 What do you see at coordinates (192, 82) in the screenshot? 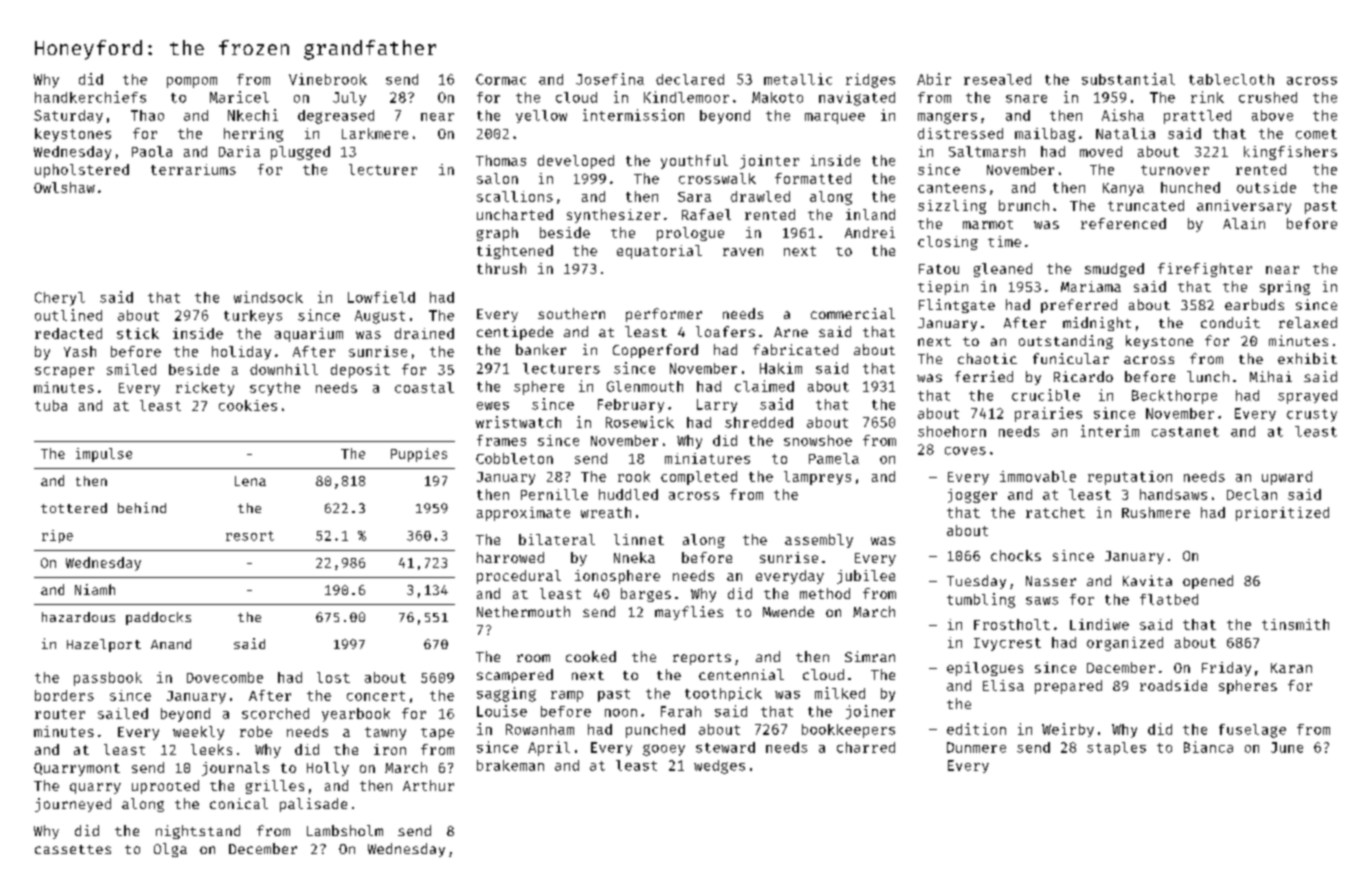
I see `pompom` at bounding box center [192, 82].
